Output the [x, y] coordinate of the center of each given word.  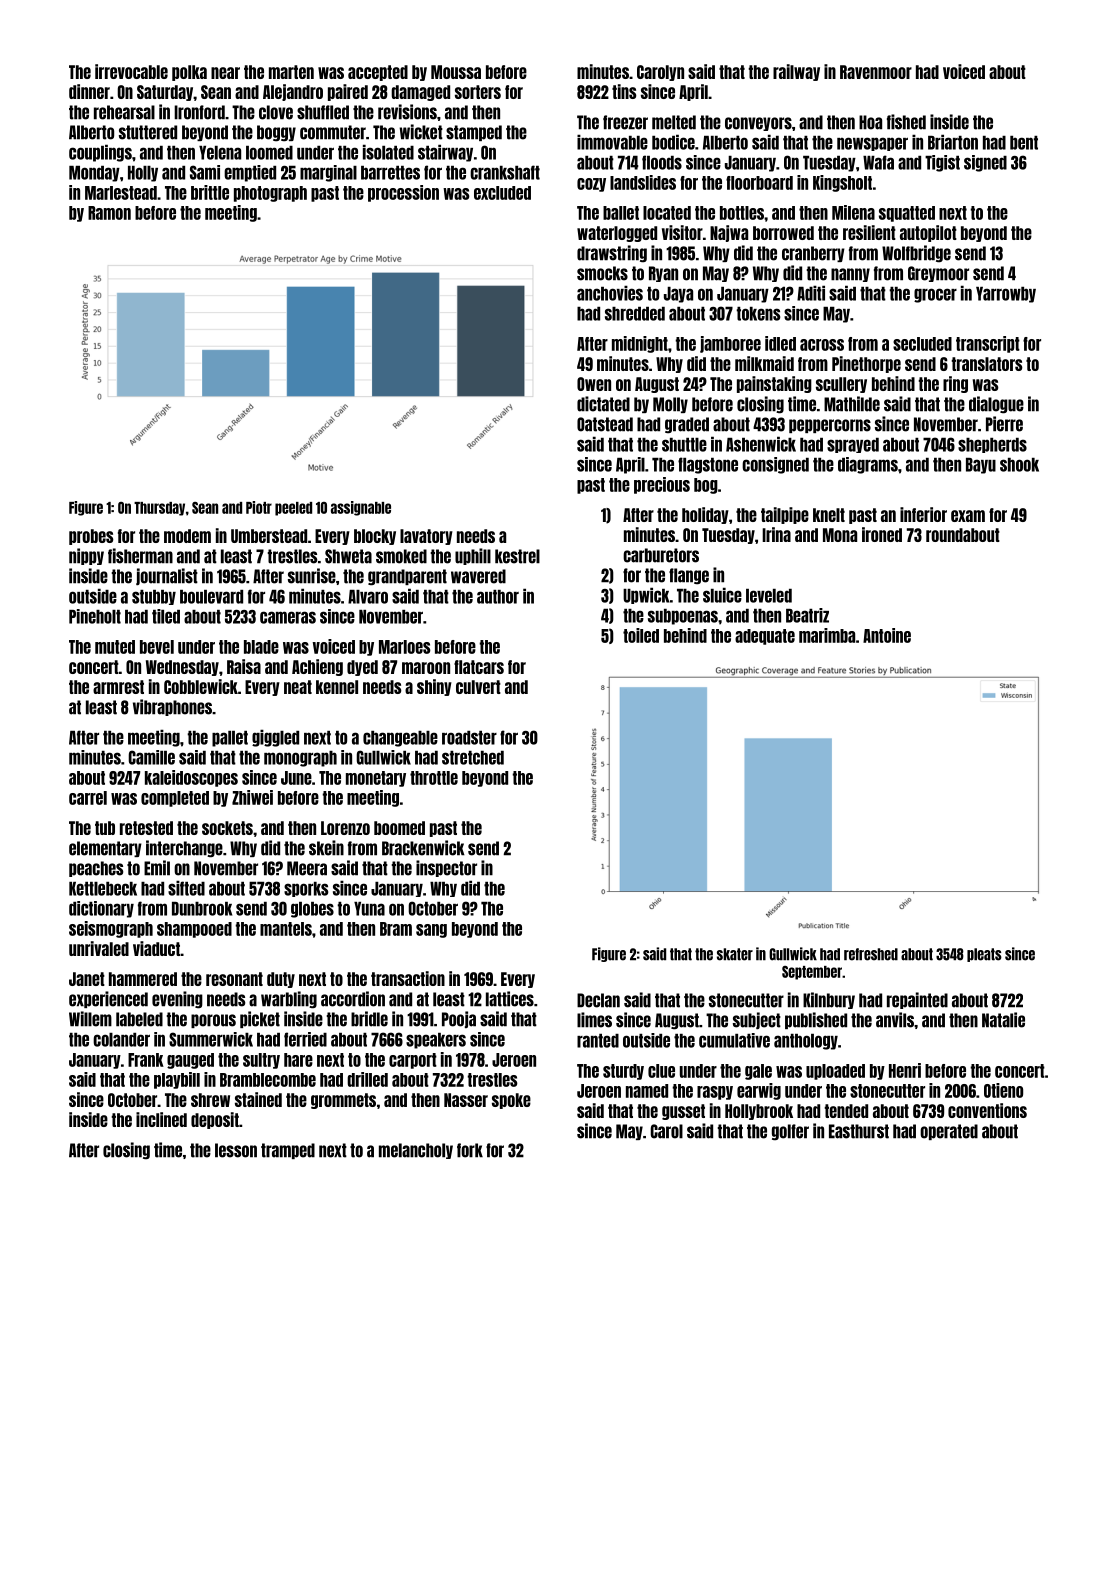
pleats [984, 955]
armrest [118, 687]
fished [906, 122]
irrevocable [131, 71]
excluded [502, 193]
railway [796, 72]
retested [146, 828]
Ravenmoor [876, 72]
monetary [376, 779]
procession [403, 193]
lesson [236, 1150]
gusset [683, 1112]
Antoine [887, 635]
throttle [434, 778]
